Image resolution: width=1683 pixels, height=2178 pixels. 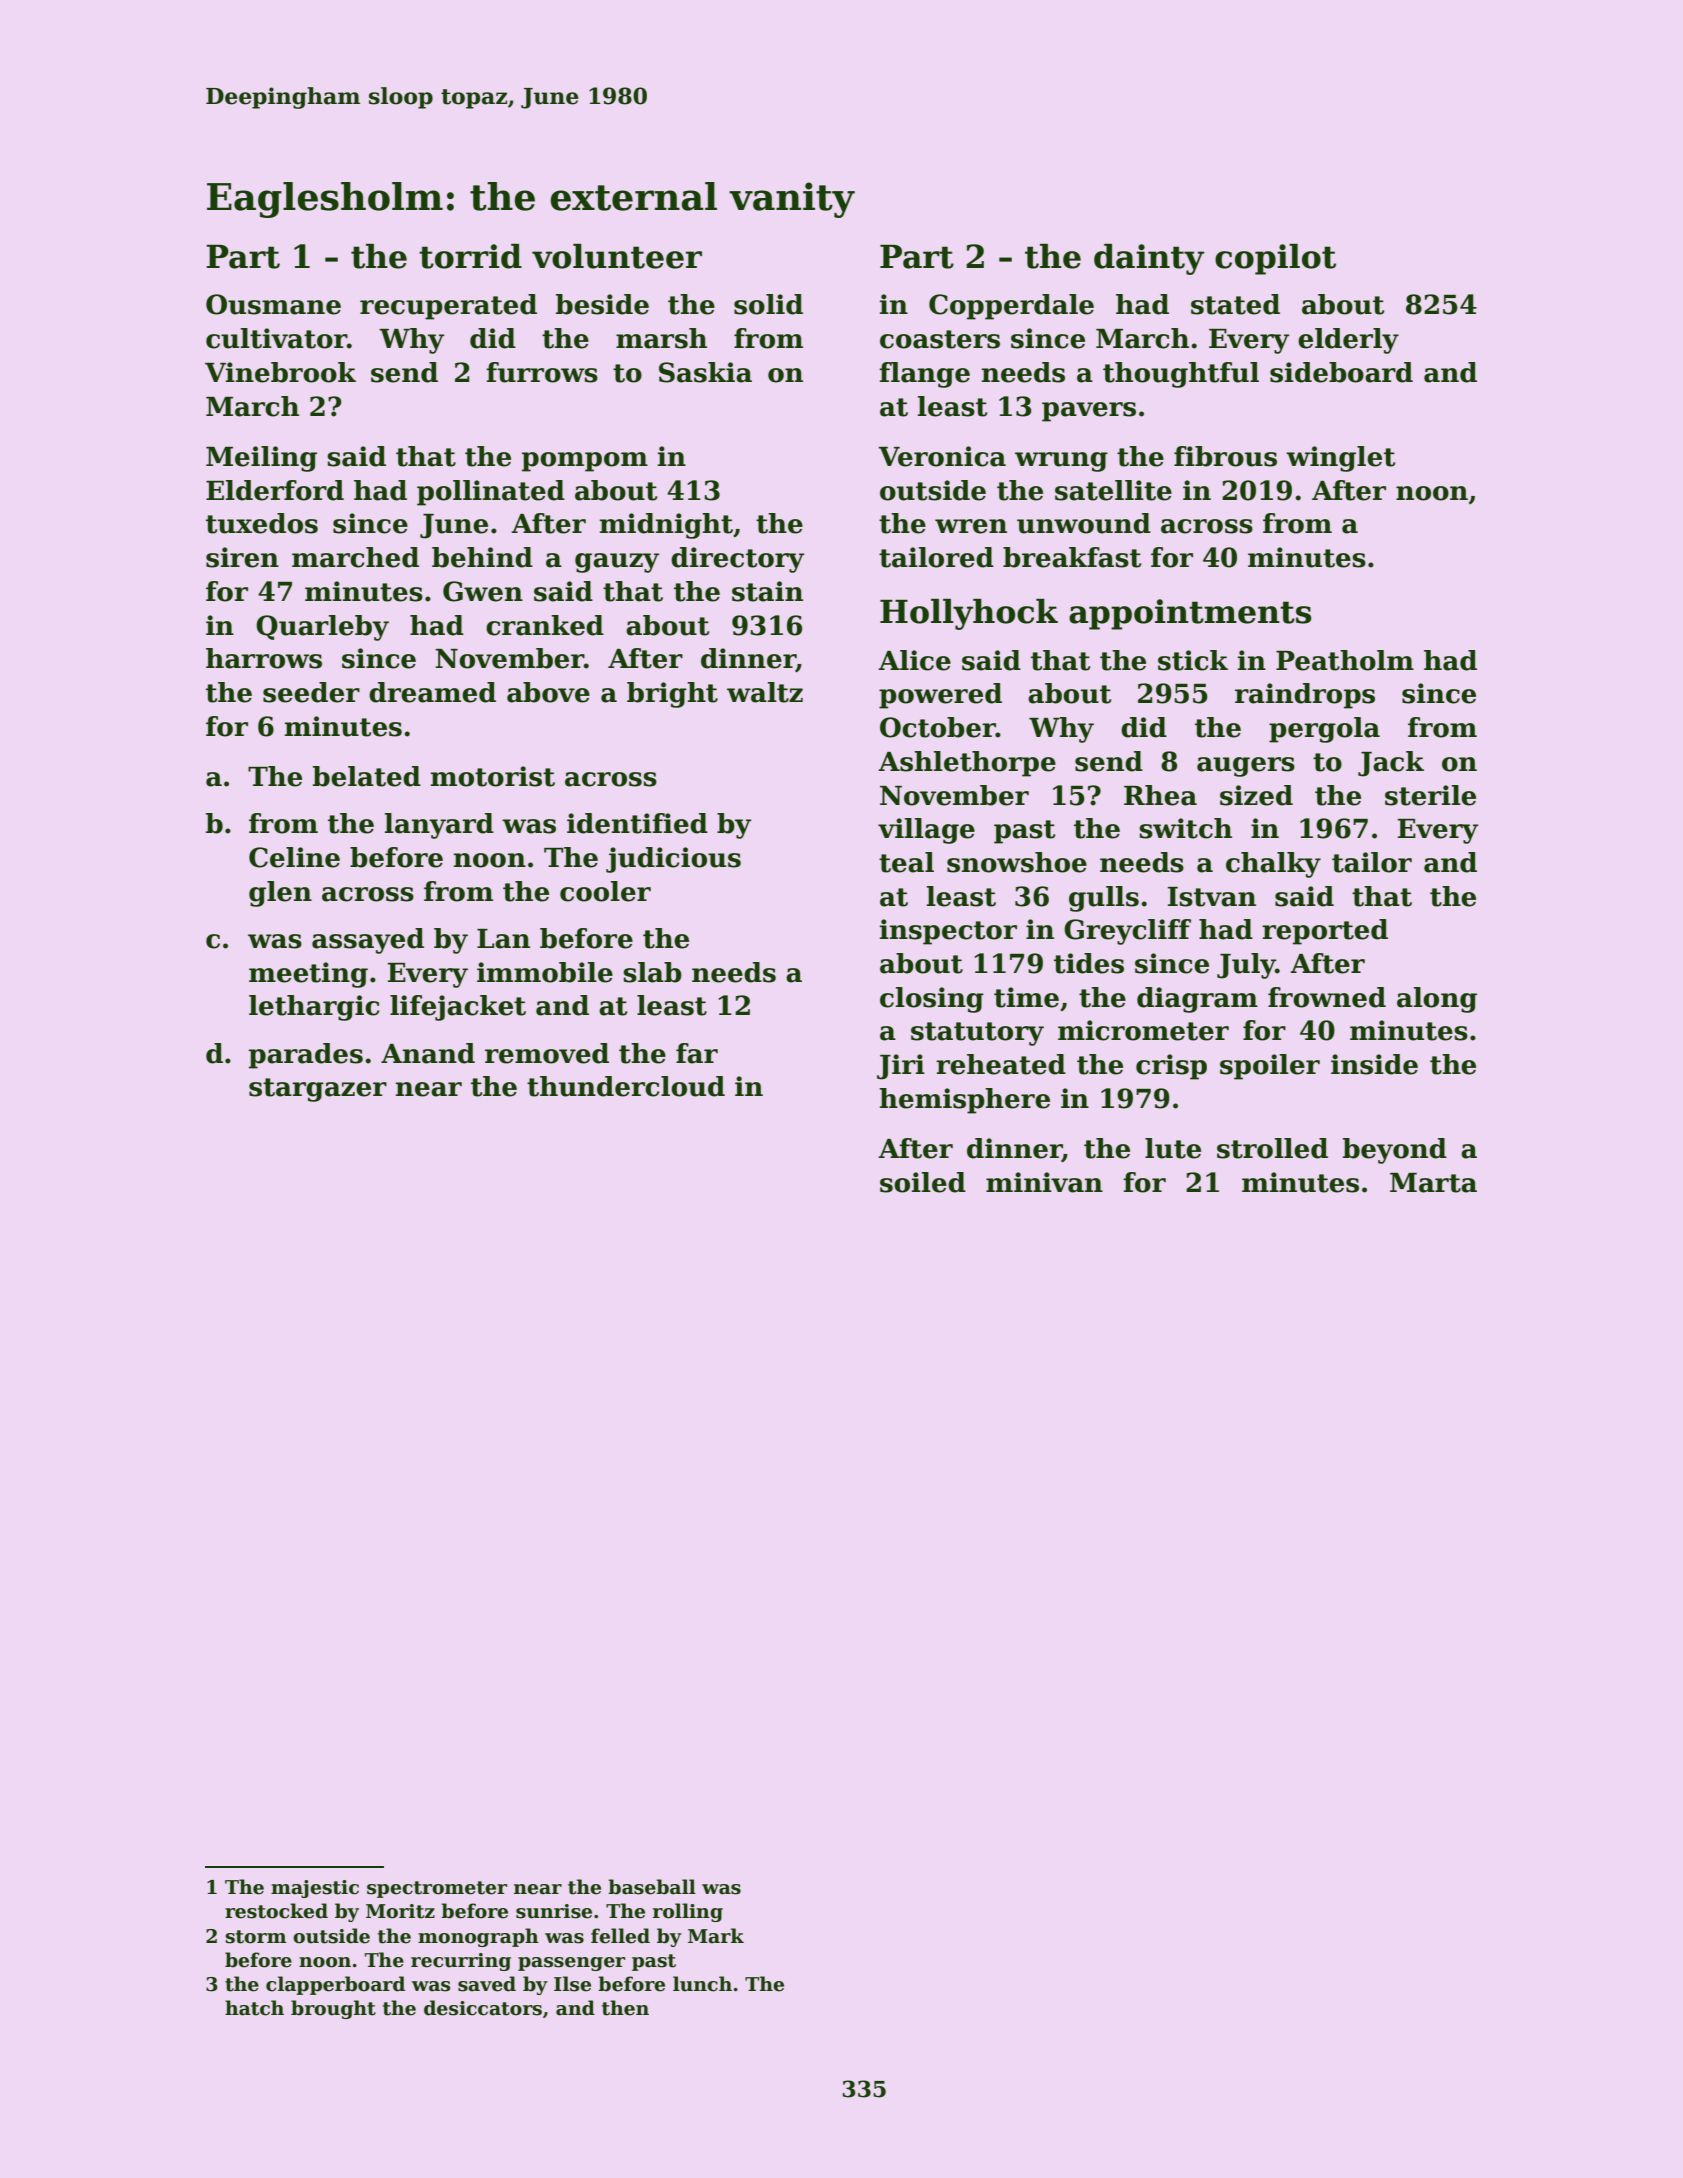 I want to click on lunch, so click(x=702, y=1984).
